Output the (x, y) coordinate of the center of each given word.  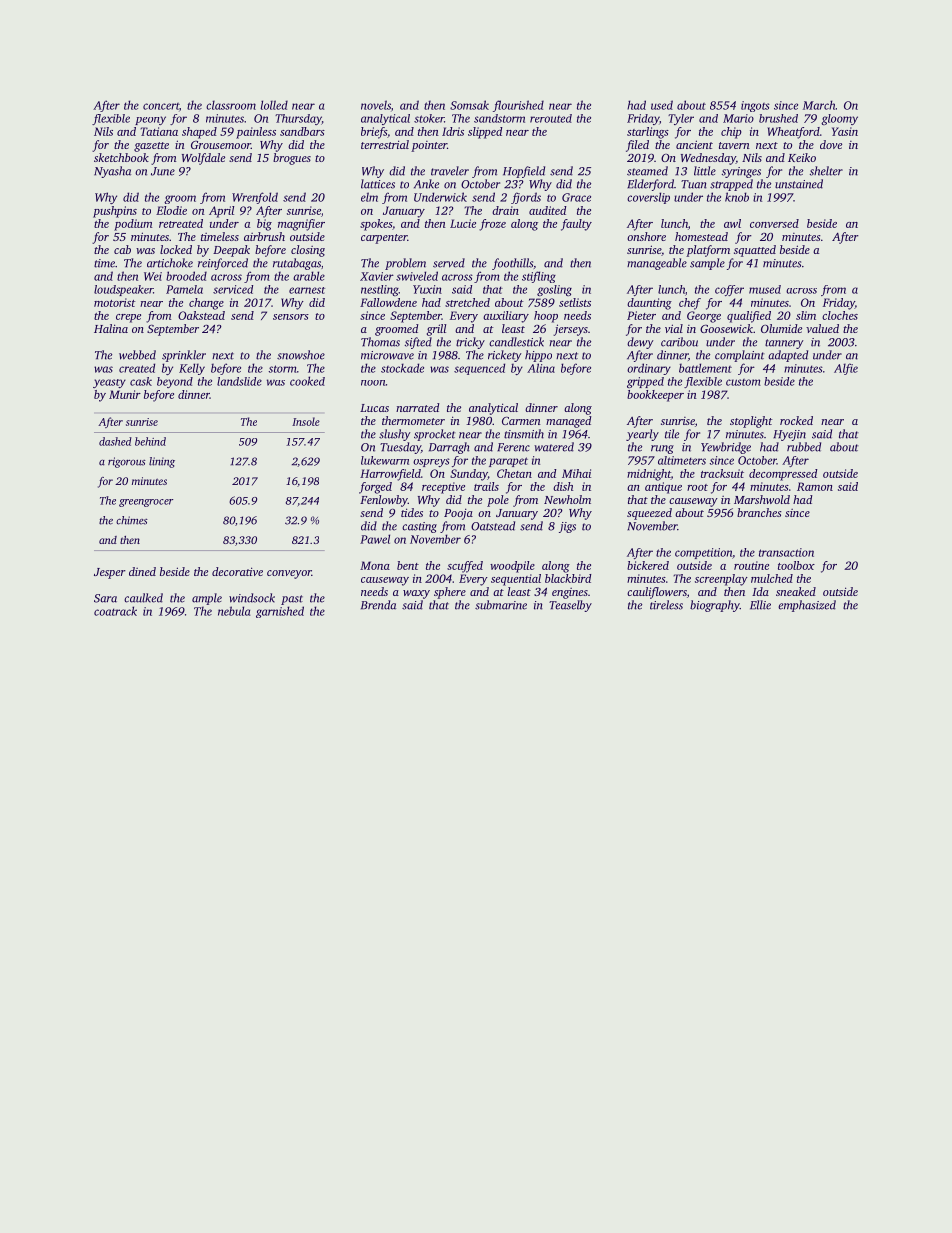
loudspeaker (123, 290)
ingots (755, 106)
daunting (649, 304)
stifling (539, 277)
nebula (234, 611)
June (163, 171)
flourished (518, 106)
